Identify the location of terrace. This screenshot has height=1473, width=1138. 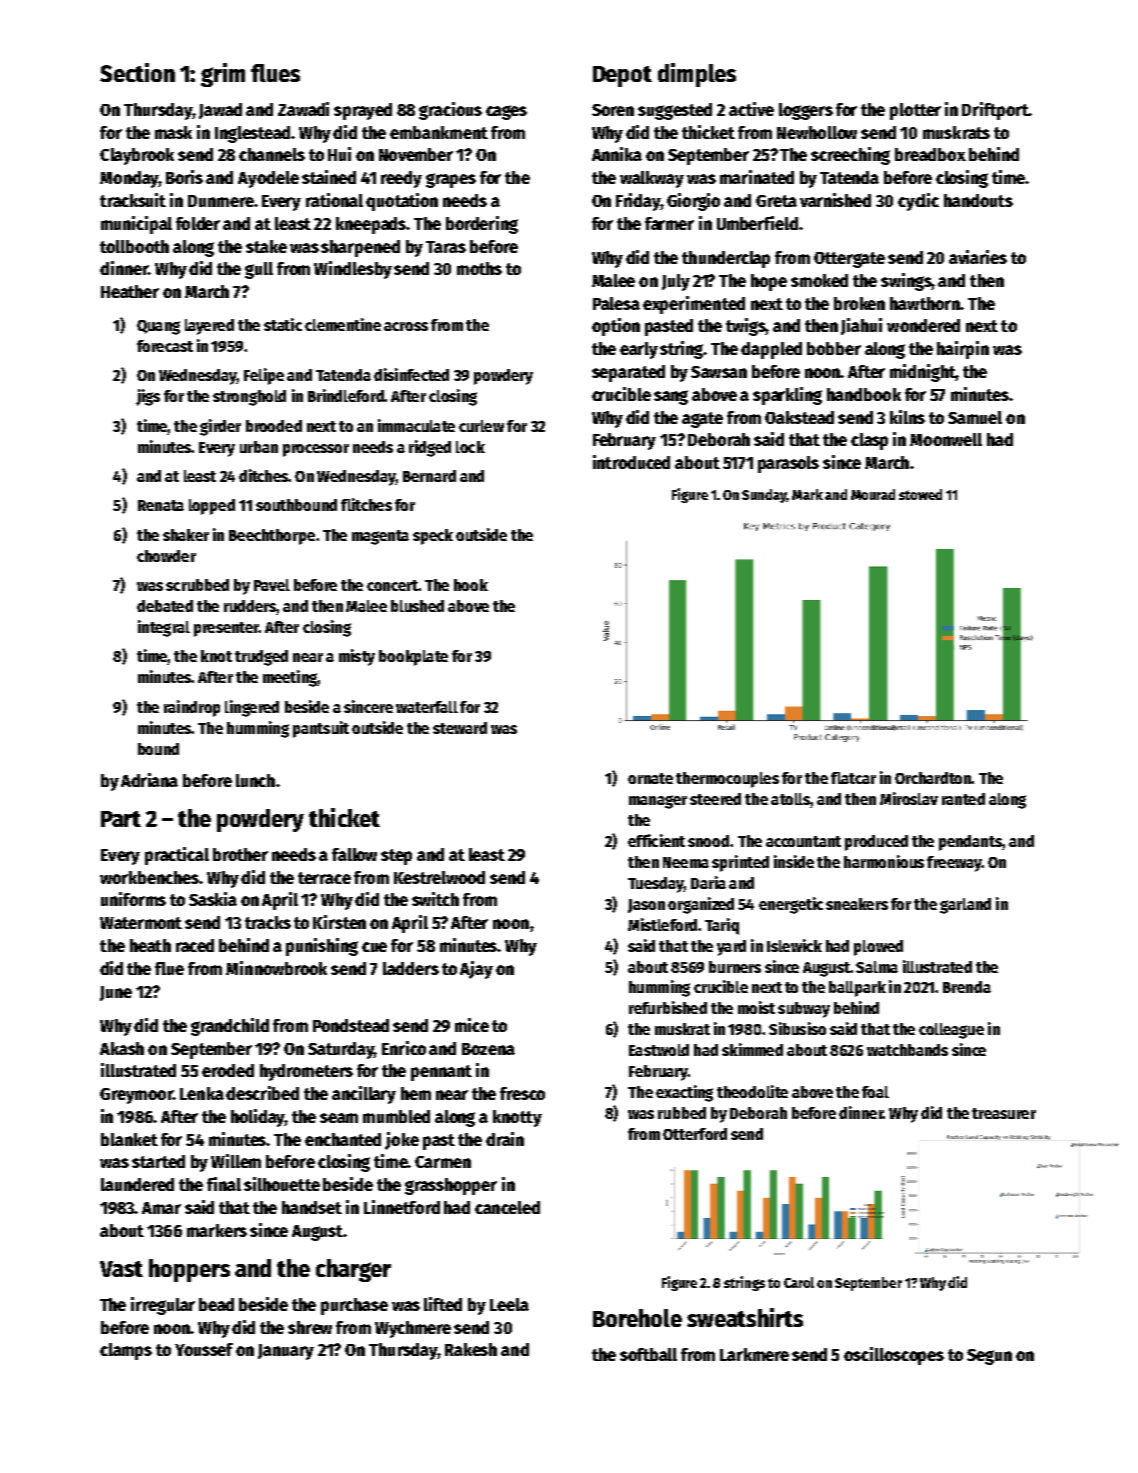
(324, 878).
